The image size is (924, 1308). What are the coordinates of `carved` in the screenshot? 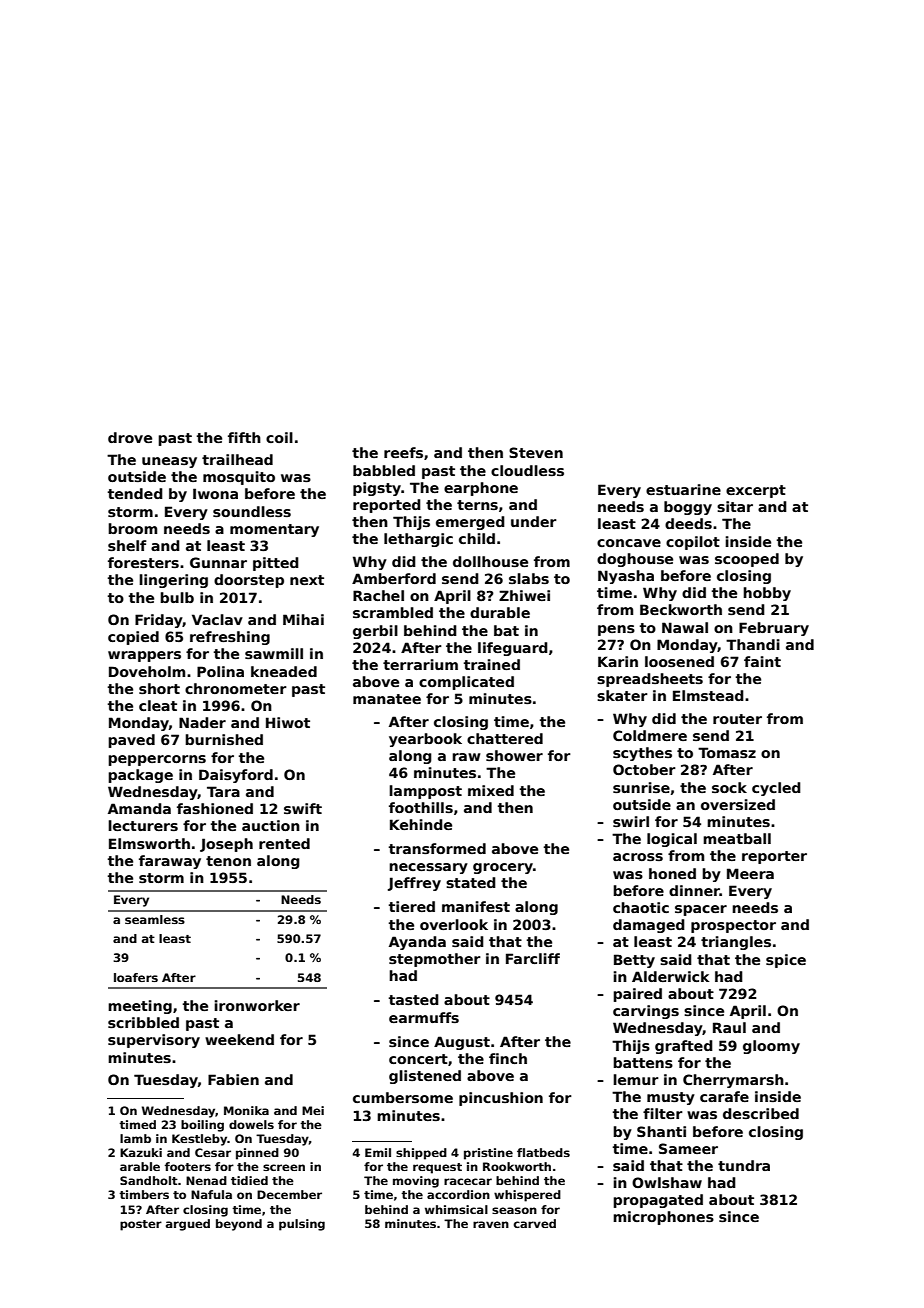 It's located at (535, 1223).
